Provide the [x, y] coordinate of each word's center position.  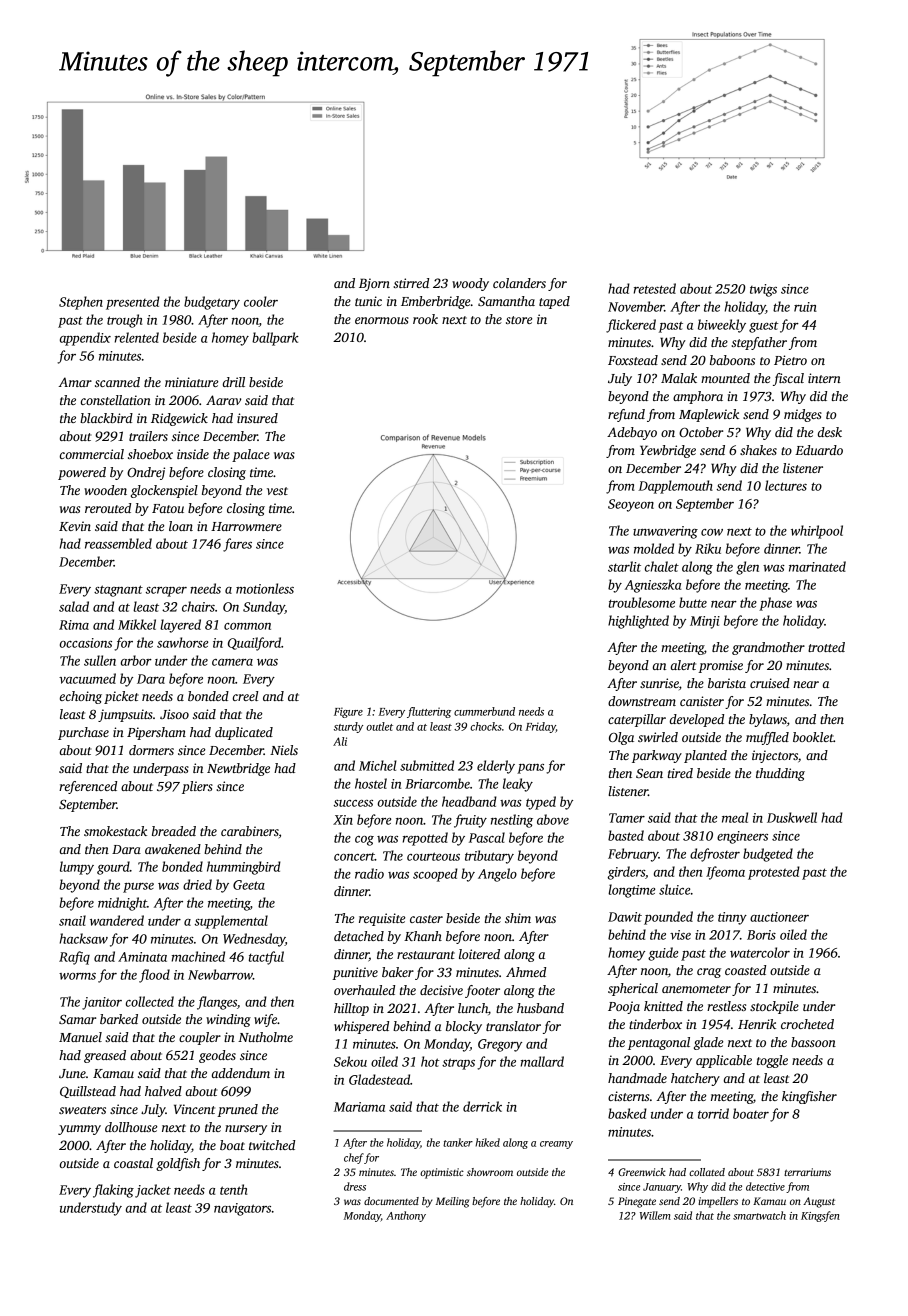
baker [398, 972]
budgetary [212, 303]
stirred [411, 283]
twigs [763, 290]
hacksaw [84, 938]
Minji [705, 622]
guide [663, 954]
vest [277, 491]
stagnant [118, 591]
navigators [242, 1209]
